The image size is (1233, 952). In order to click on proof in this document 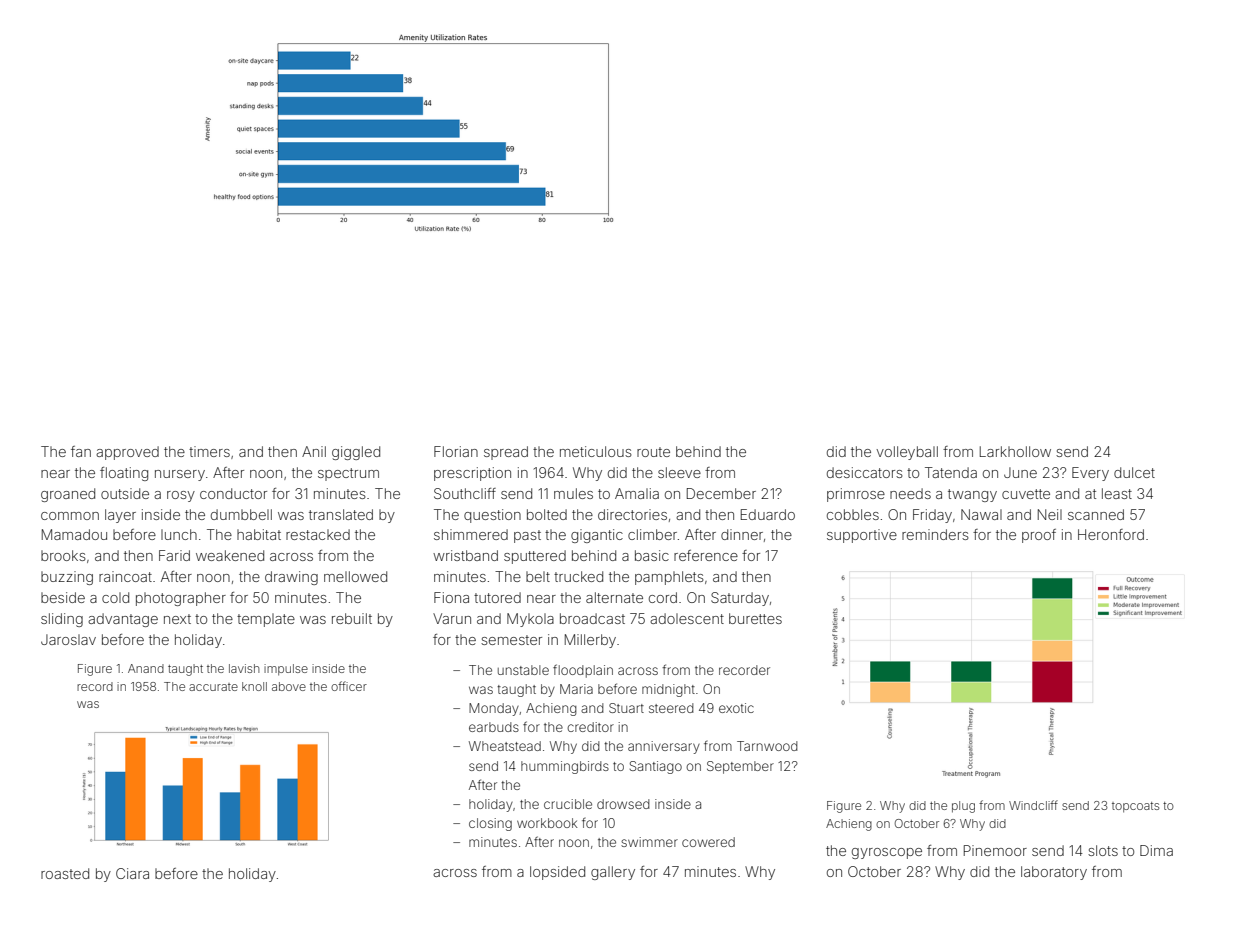, I will do `click(1039, 536)`.
